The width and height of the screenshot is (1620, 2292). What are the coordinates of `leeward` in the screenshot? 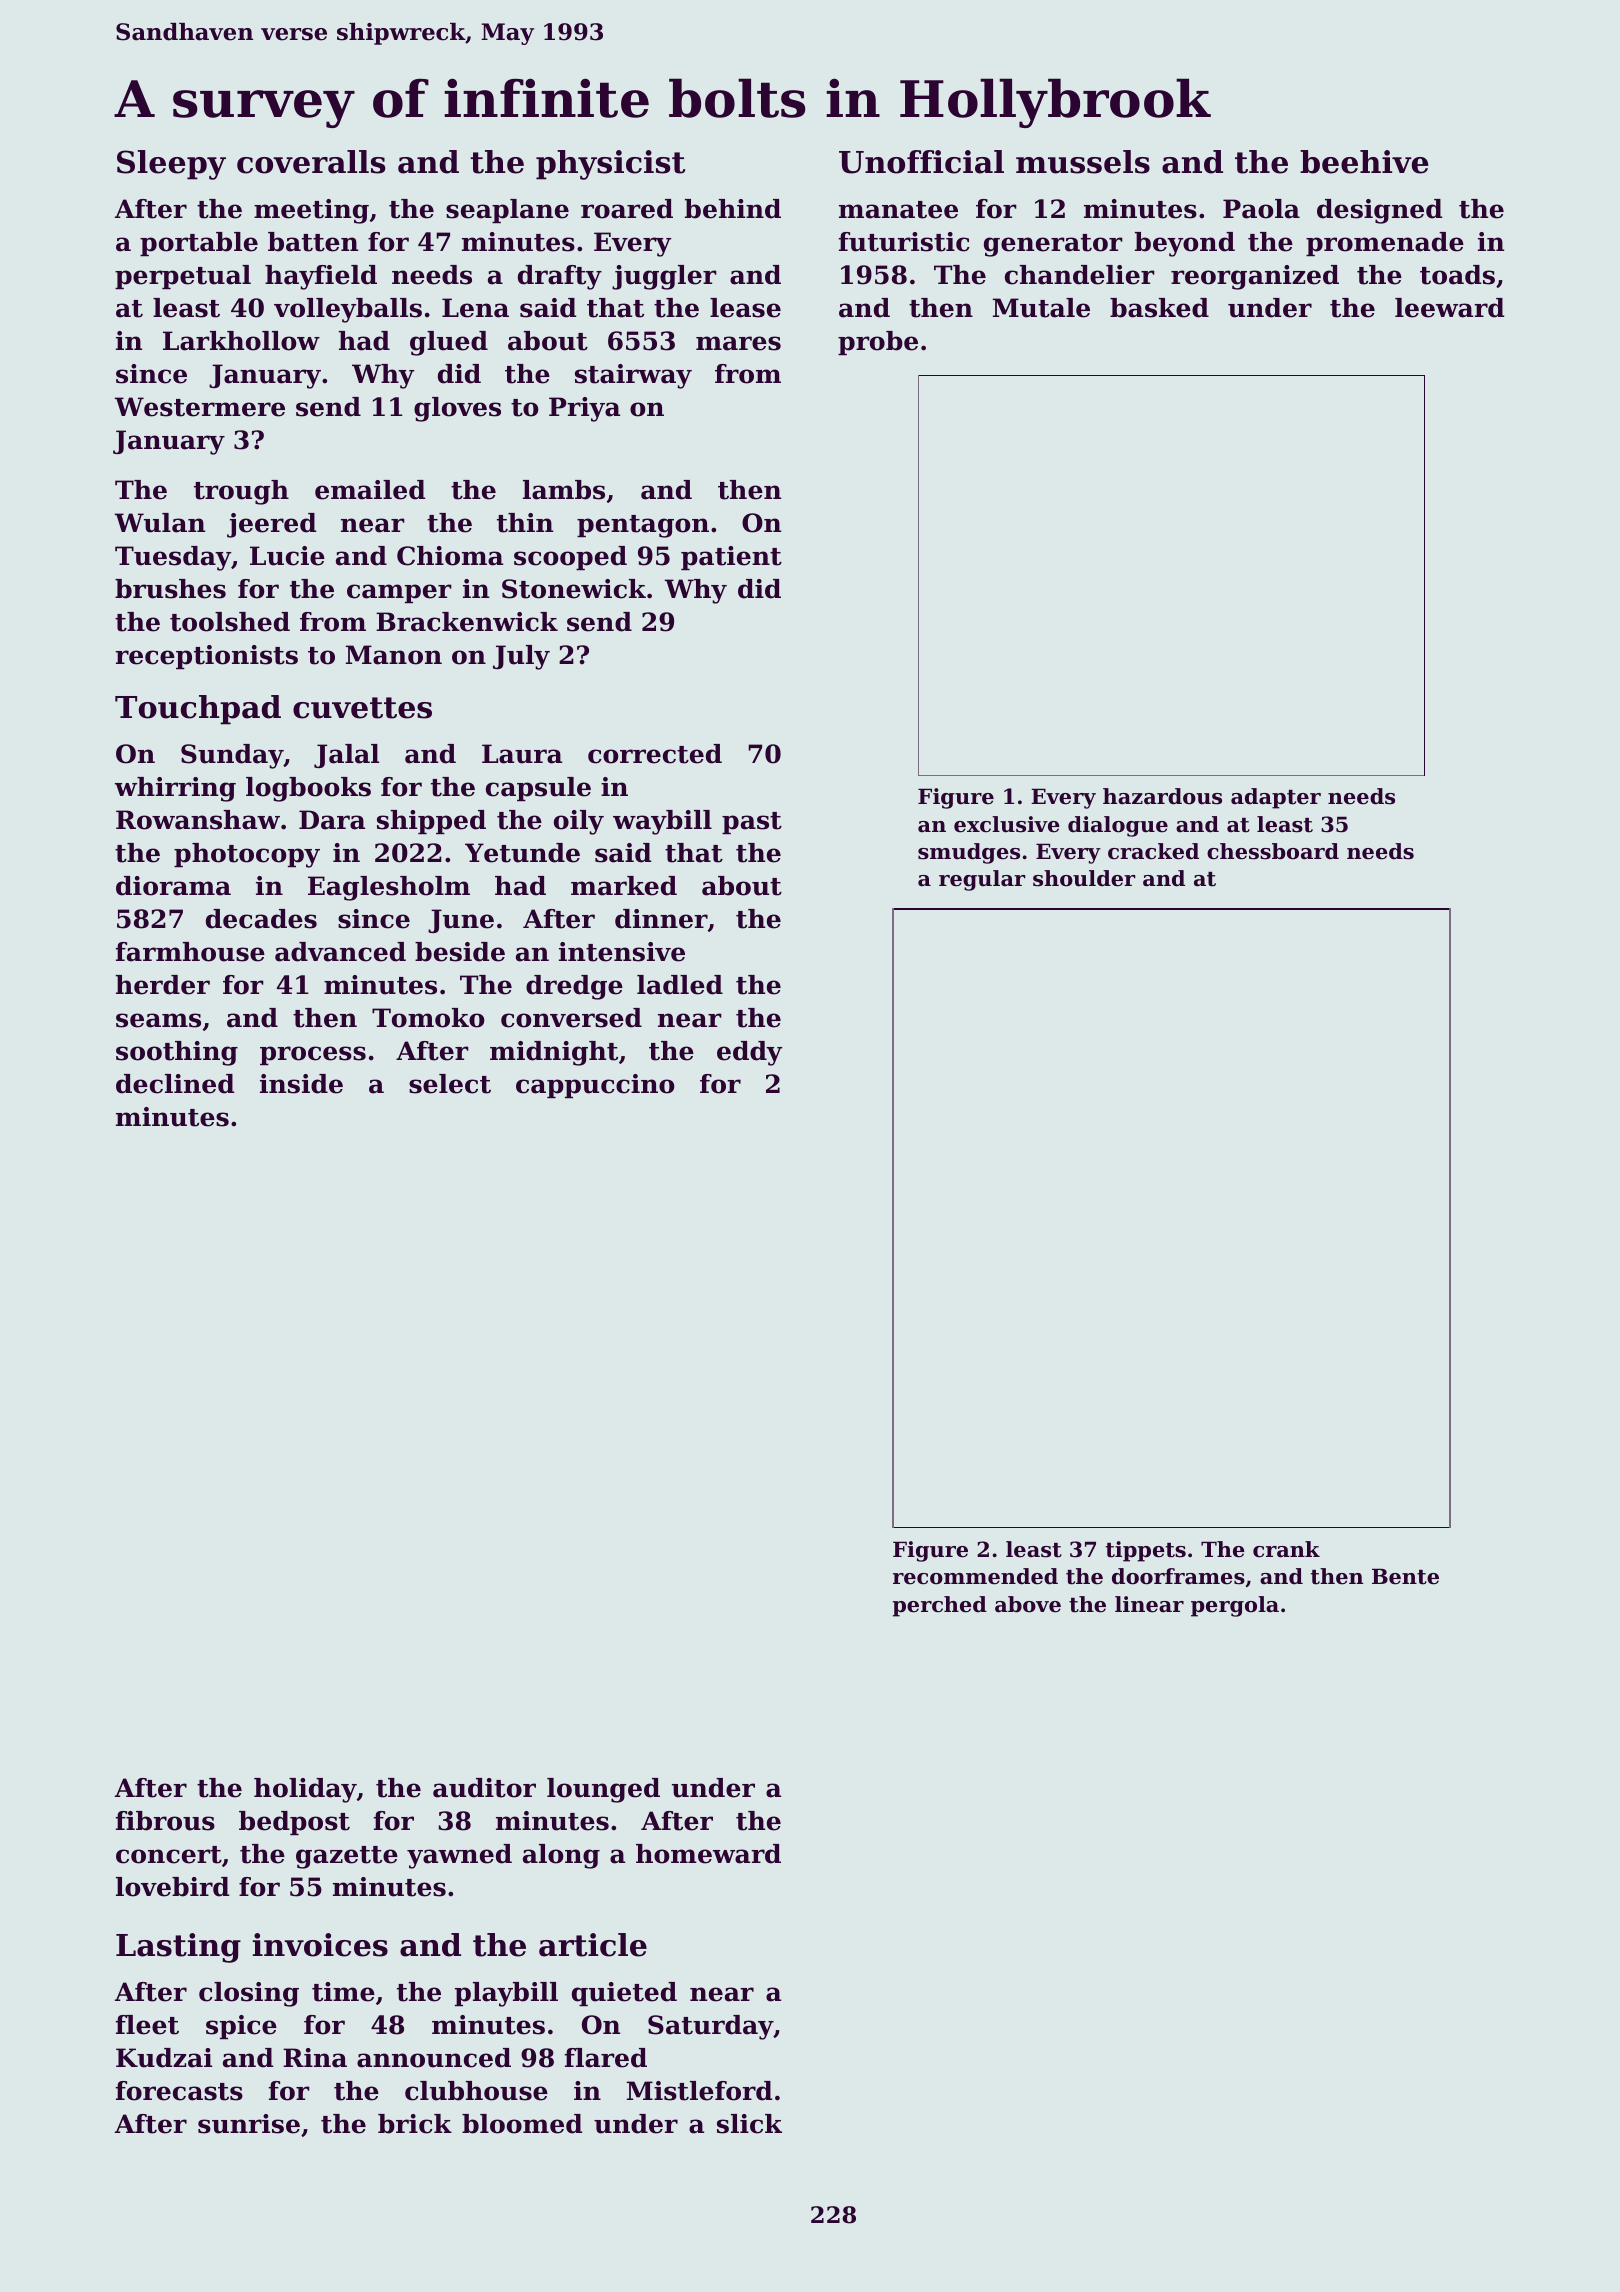 It's located at (1450, 308).
